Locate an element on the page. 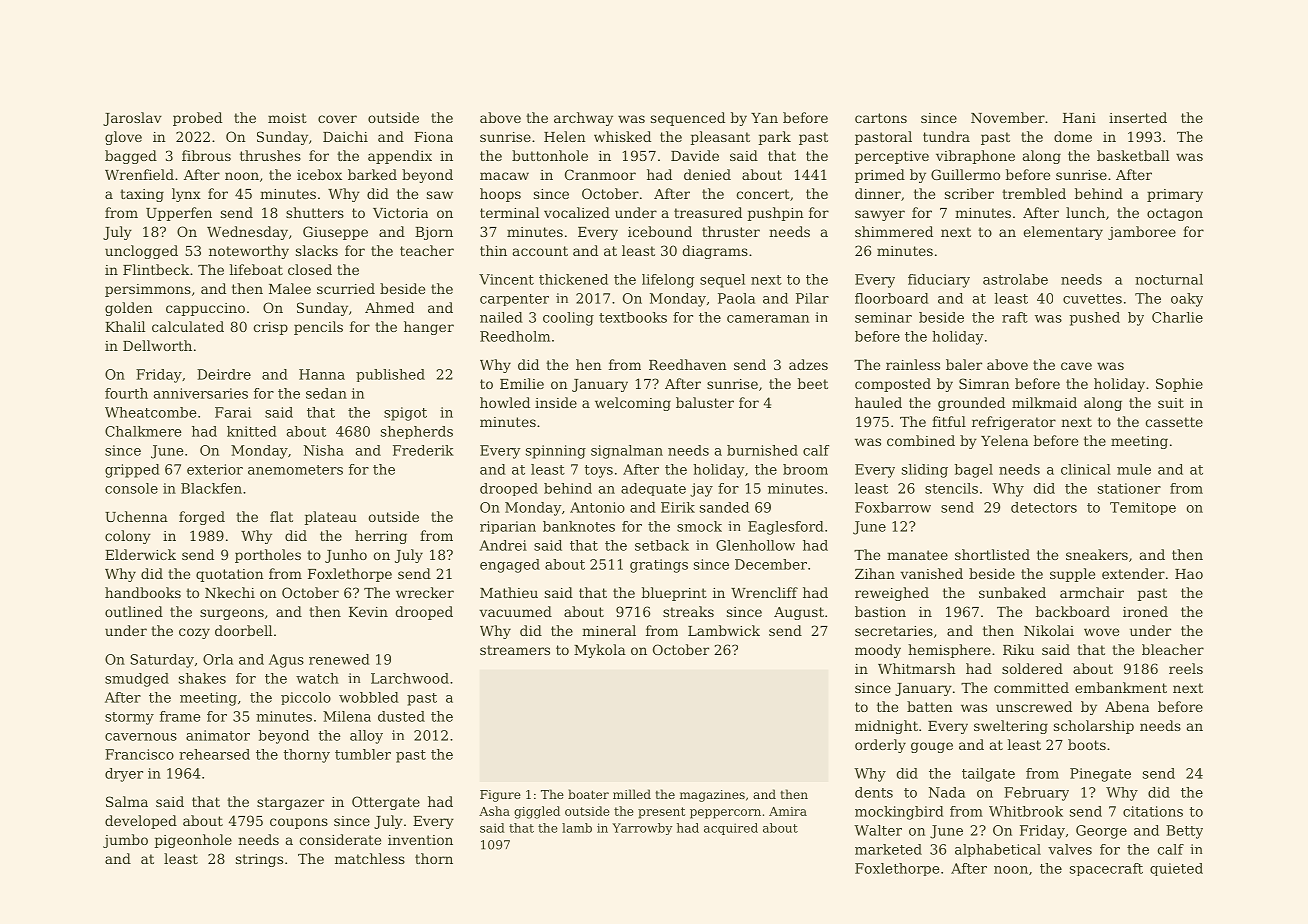  Frederik is located at coordinates (423, 450).
